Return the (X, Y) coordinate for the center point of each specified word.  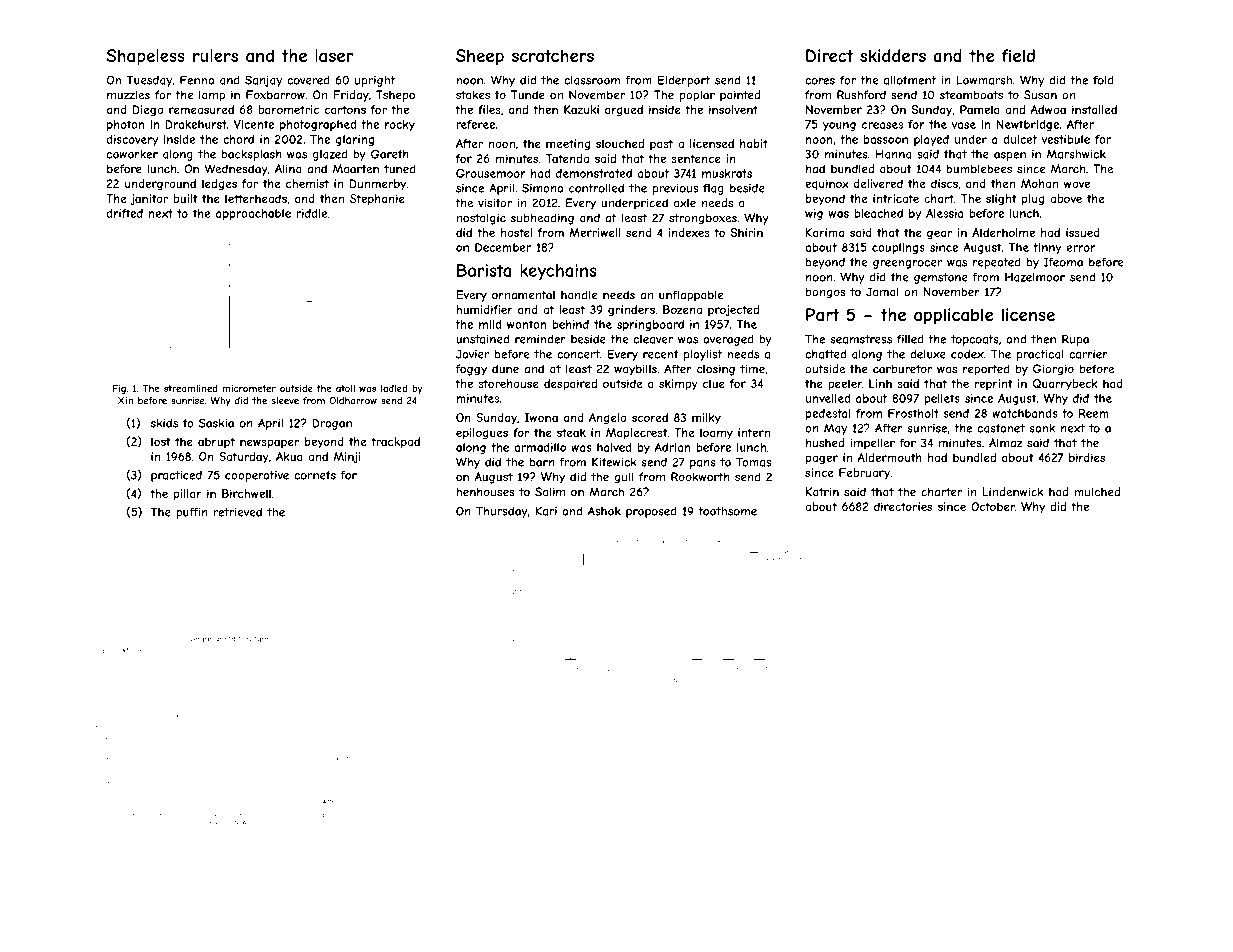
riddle (312, 213)
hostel (516, 232)
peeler (845, 385)
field (1018, 55)
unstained (482, 339)
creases (882, 125)
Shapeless (146, 57)
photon (125, 125)
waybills (635, 370)
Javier (472, 354)
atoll (345, 388)
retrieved (238, 512)
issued (1083, 232)
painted (740, 96)
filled (910, 339)
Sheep (480, 57)
